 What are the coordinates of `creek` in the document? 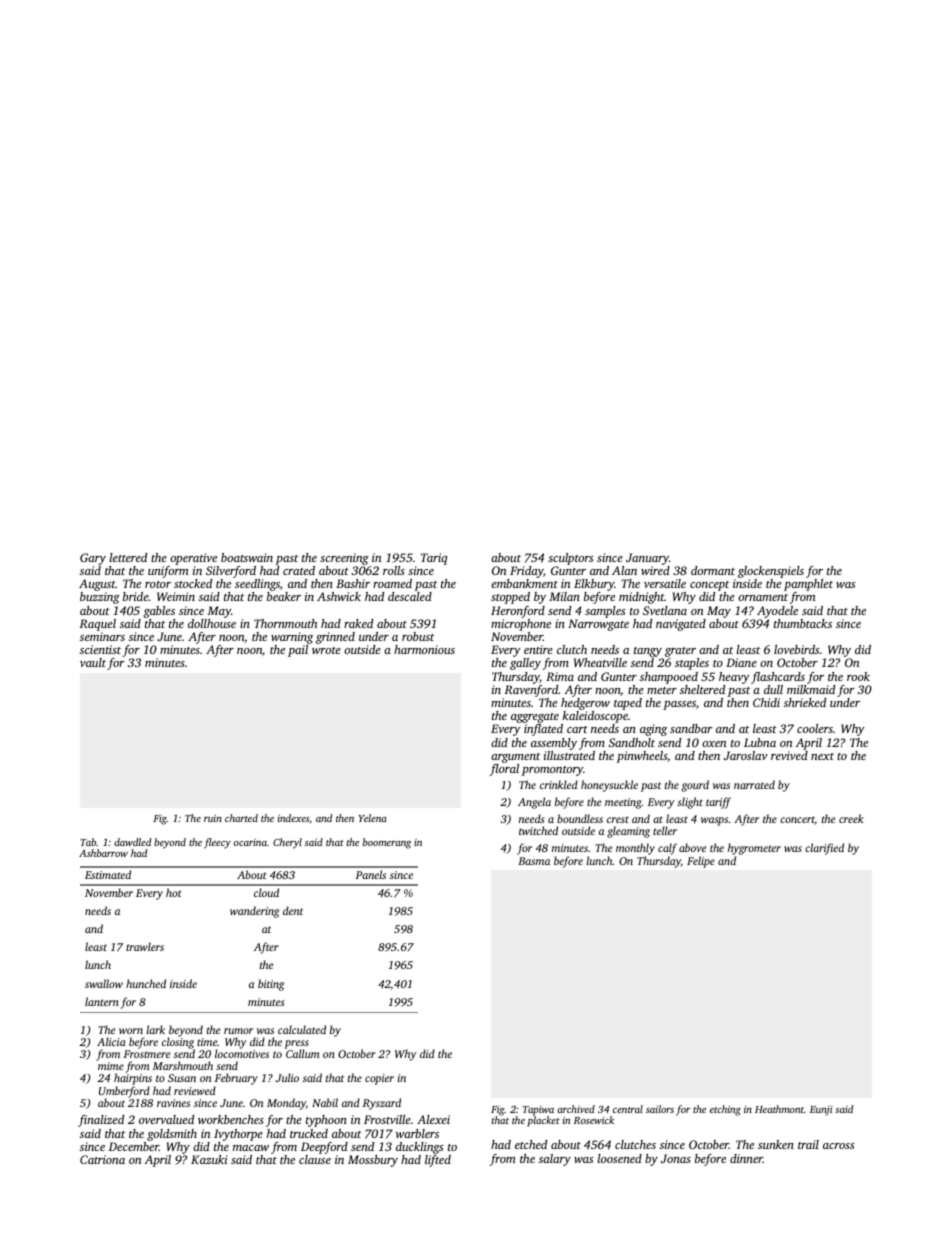 It's located at (851, 818).
